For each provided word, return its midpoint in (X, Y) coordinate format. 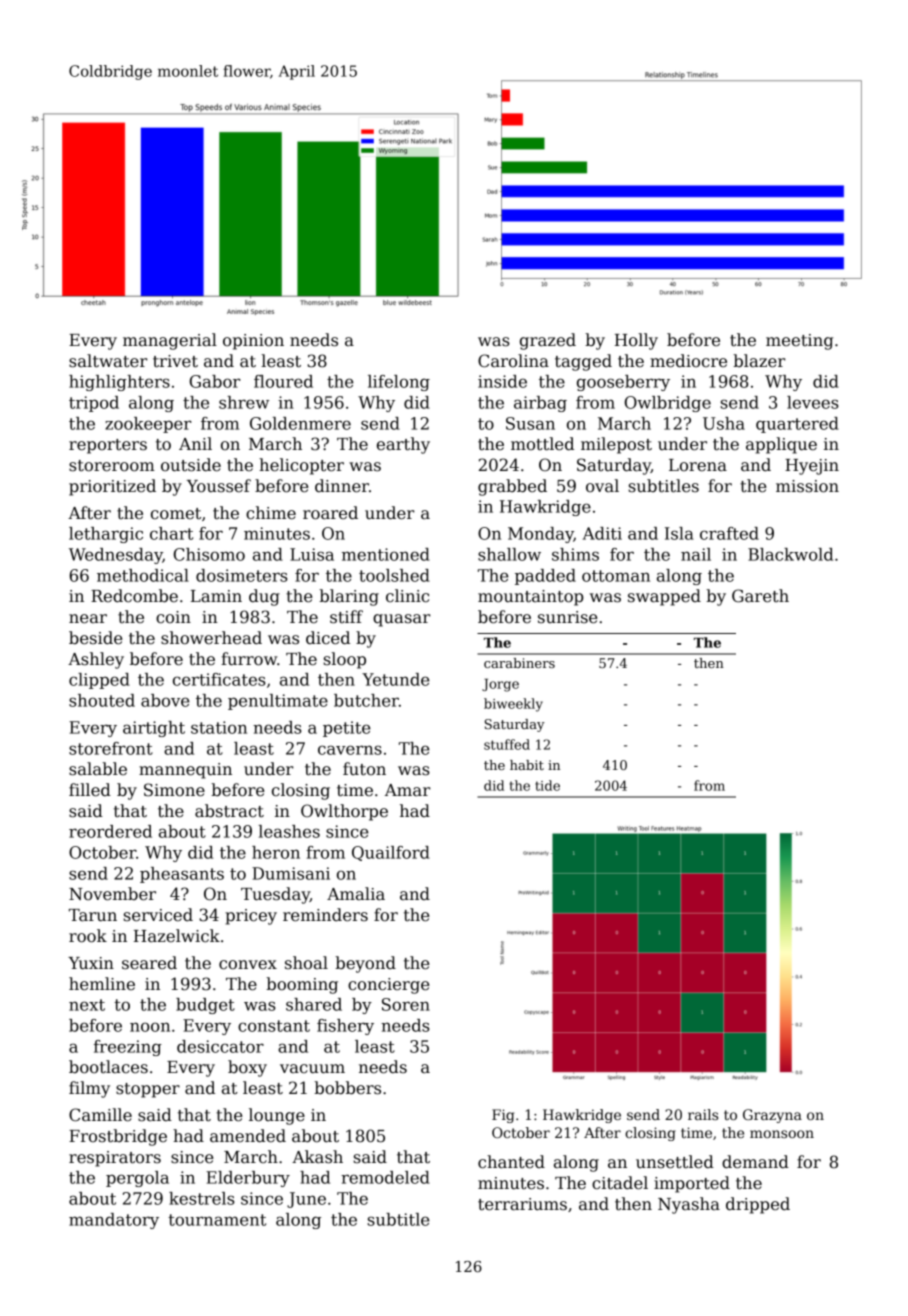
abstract (229, 811)
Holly (636, 341)
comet (176, 514)
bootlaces (108, 1067)
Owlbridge (668, 404)
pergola (137, 1179)
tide (547, 785)
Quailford (391, 853)
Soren (406, 1004)
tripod (94, 404)
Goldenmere (300, 423)
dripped (758, 1205)
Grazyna (772, 1116)
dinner (342, 486)
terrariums (522, 1204)
